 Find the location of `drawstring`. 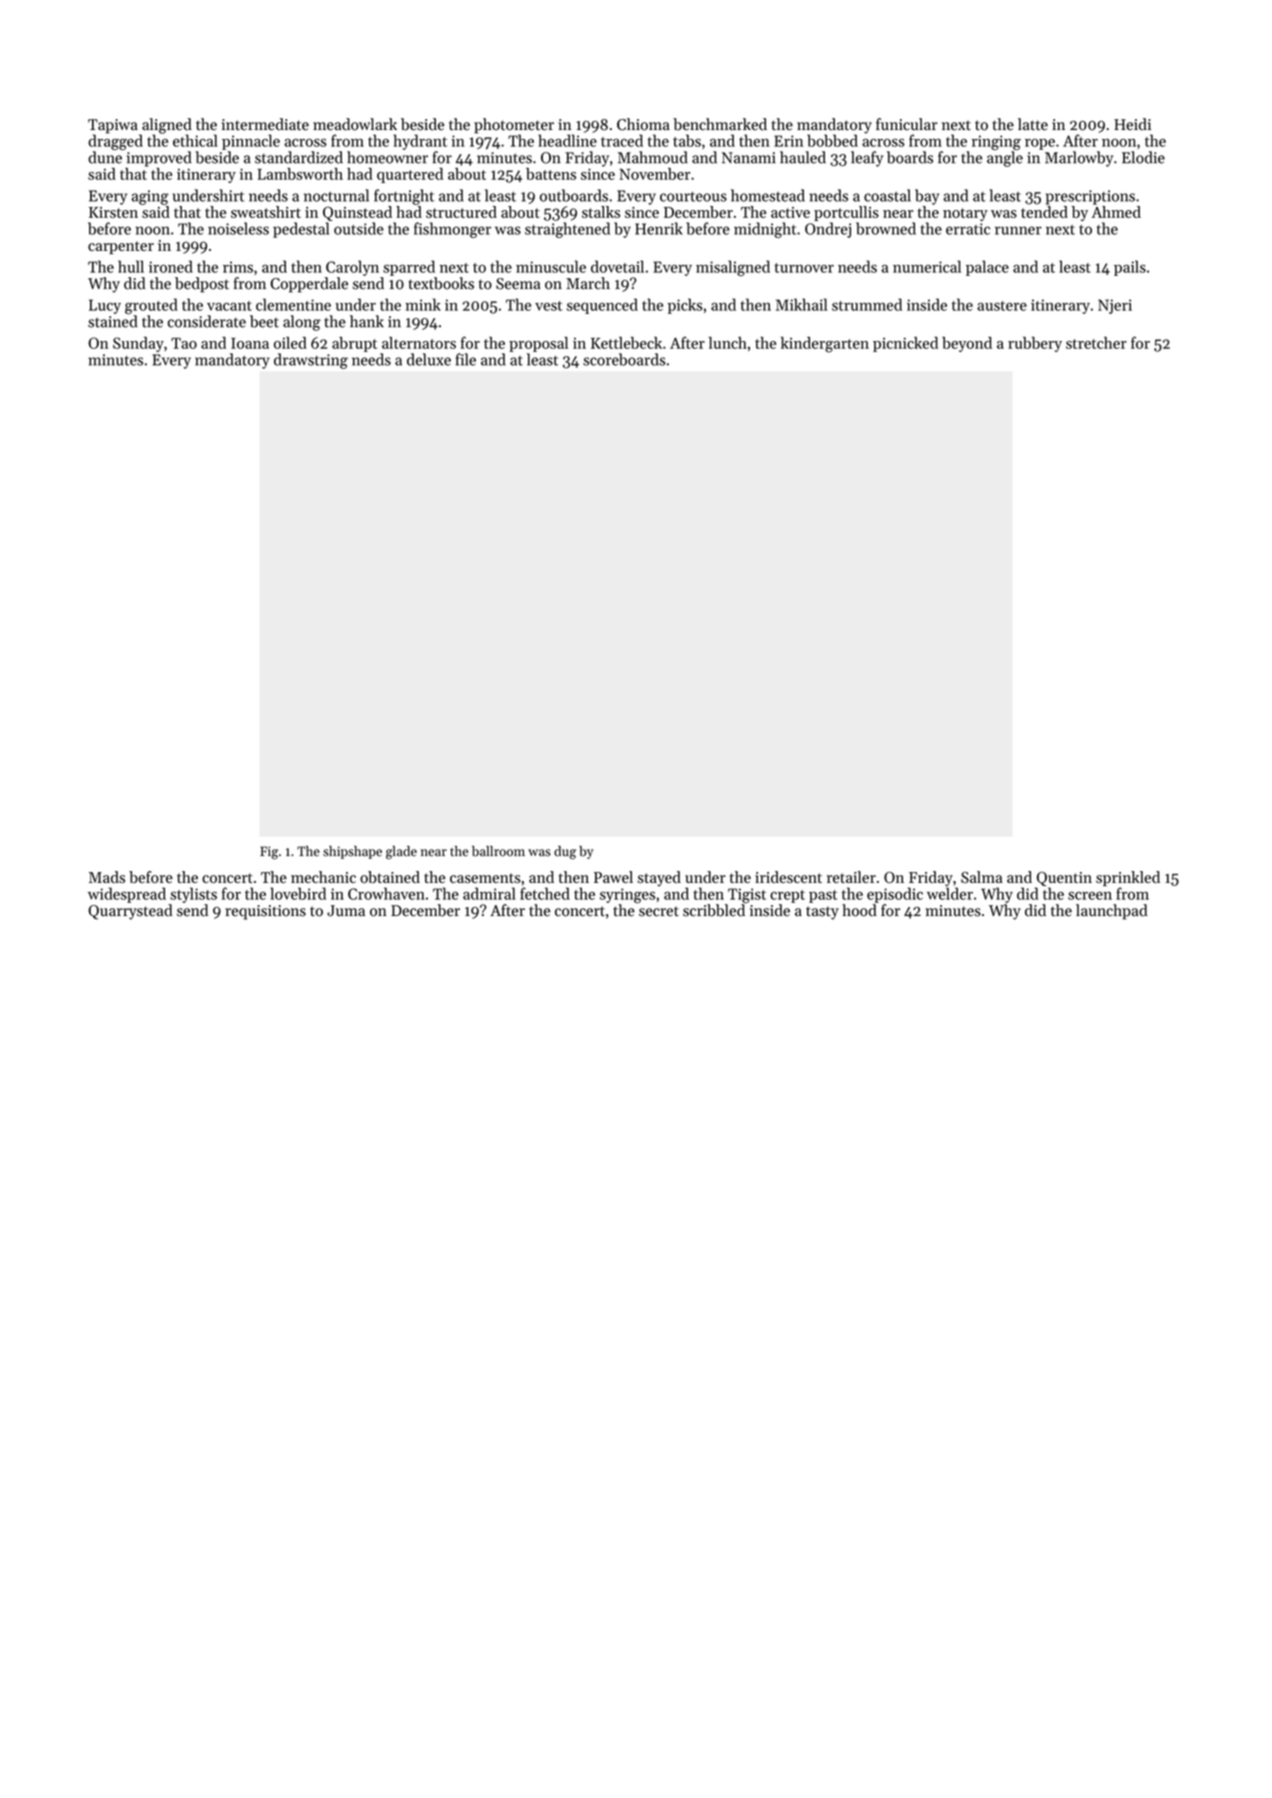

drawstring is located at coordinates (311, 361).
